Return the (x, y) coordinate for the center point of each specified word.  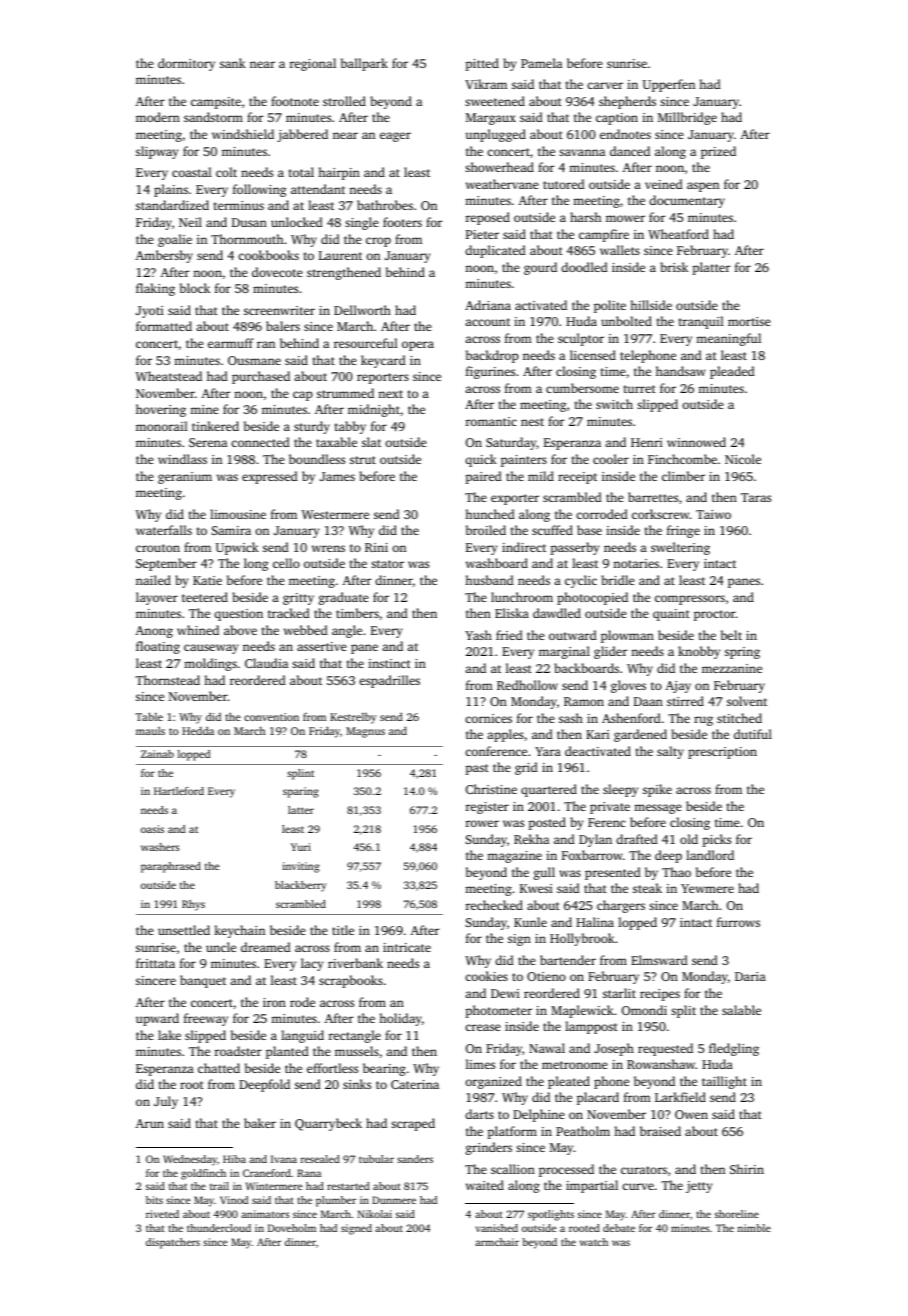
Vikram (486, 84)
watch (594, 1242)
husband (489, 580)
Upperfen (669, 85)
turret (640, 389)
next (390, 394)
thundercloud (219, 1228)
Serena (208, 442)
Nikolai (375, 1214)
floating (158, 647)
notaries (636, 563)
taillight (724, 1082)
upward (157, 1019)
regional (313, 64)
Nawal (547, 1048)
